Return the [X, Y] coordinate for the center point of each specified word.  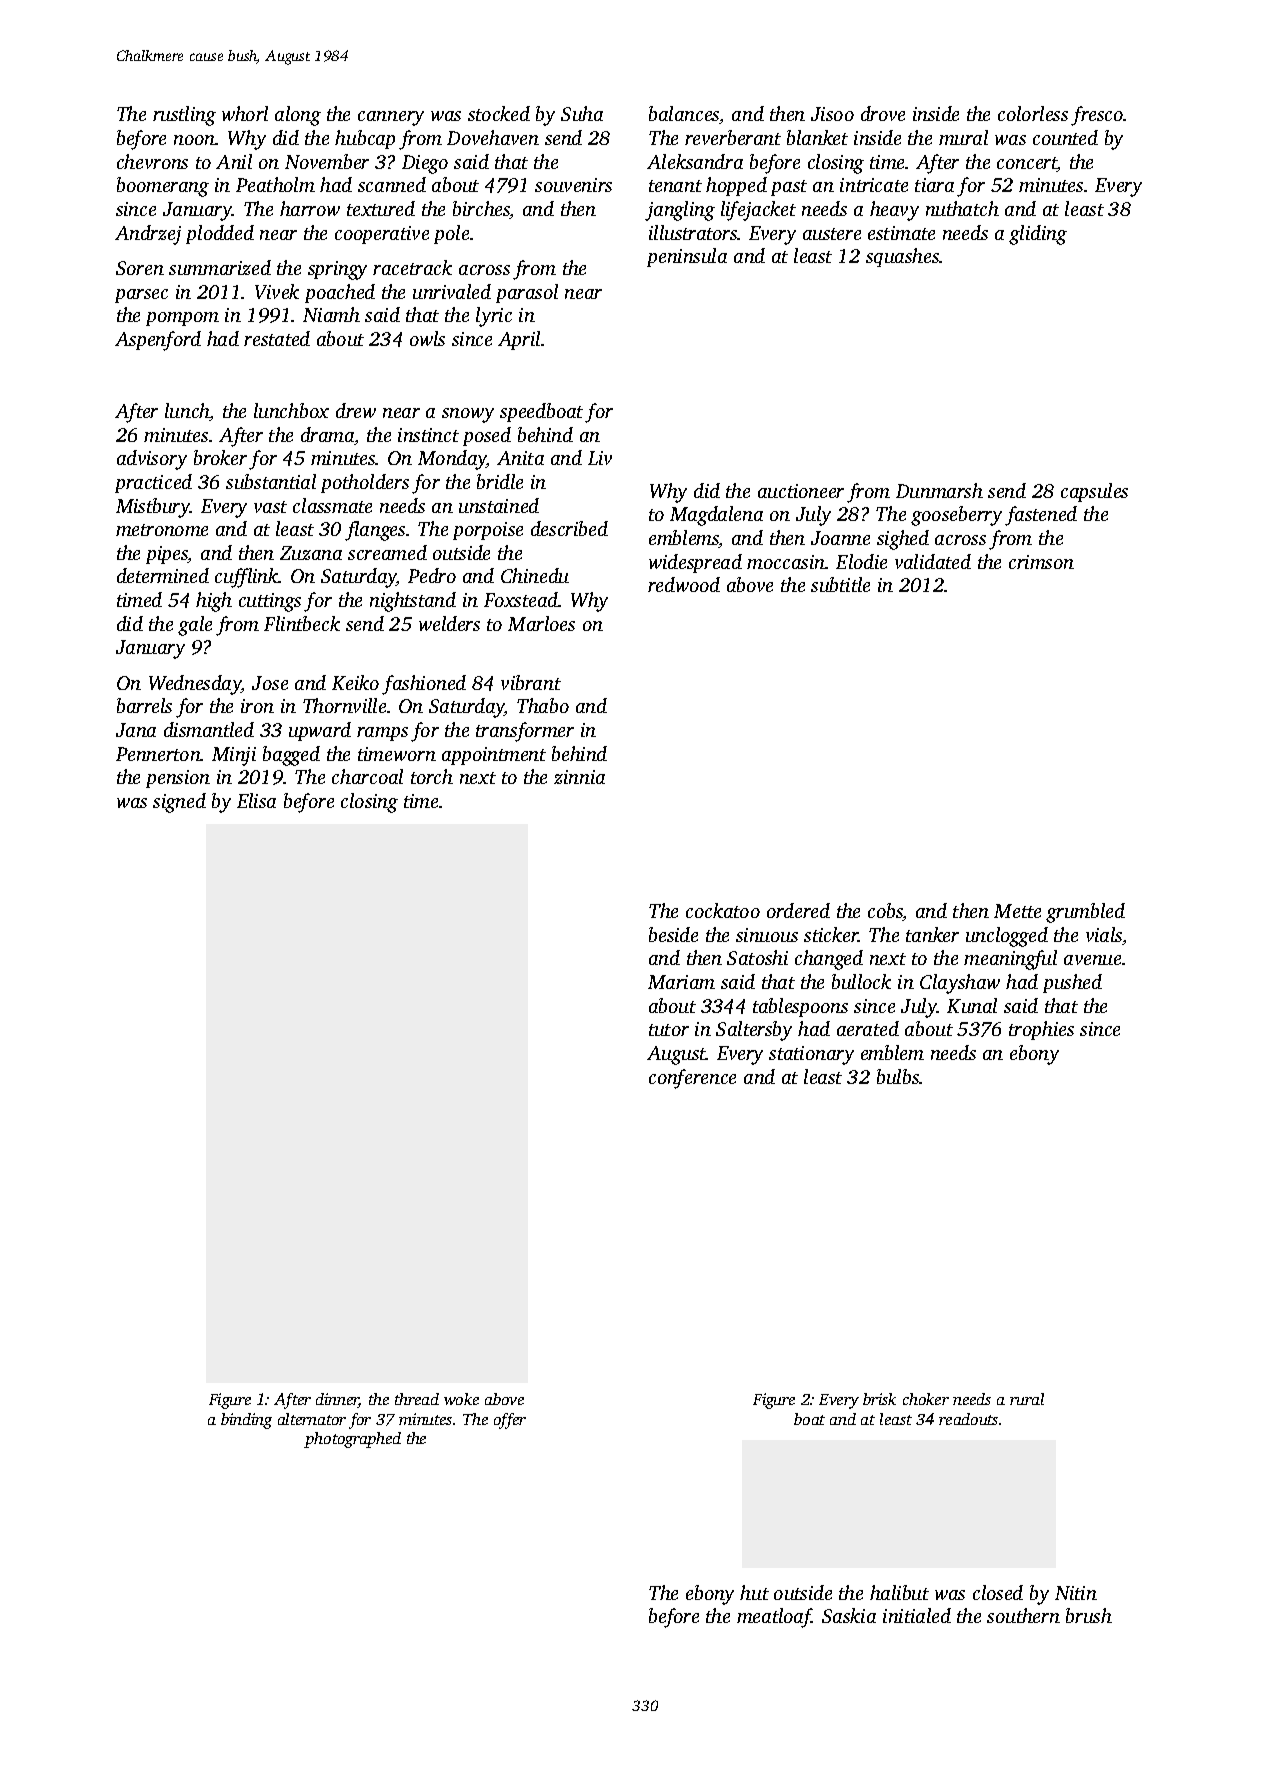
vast [270, 507]
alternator [312, 1419]
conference [692, 1079]
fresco [1097, 116]
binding [246, 1421]
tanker [932, 934]
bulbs [898, 1076]
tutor [669, 1030]
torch [432, 776]
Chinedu [535, 575]
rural [1027, 1399]
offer [510, 1421]
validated [933, 561]
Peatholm [275, 184]
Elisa [256, 800]
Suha [582, 113]
